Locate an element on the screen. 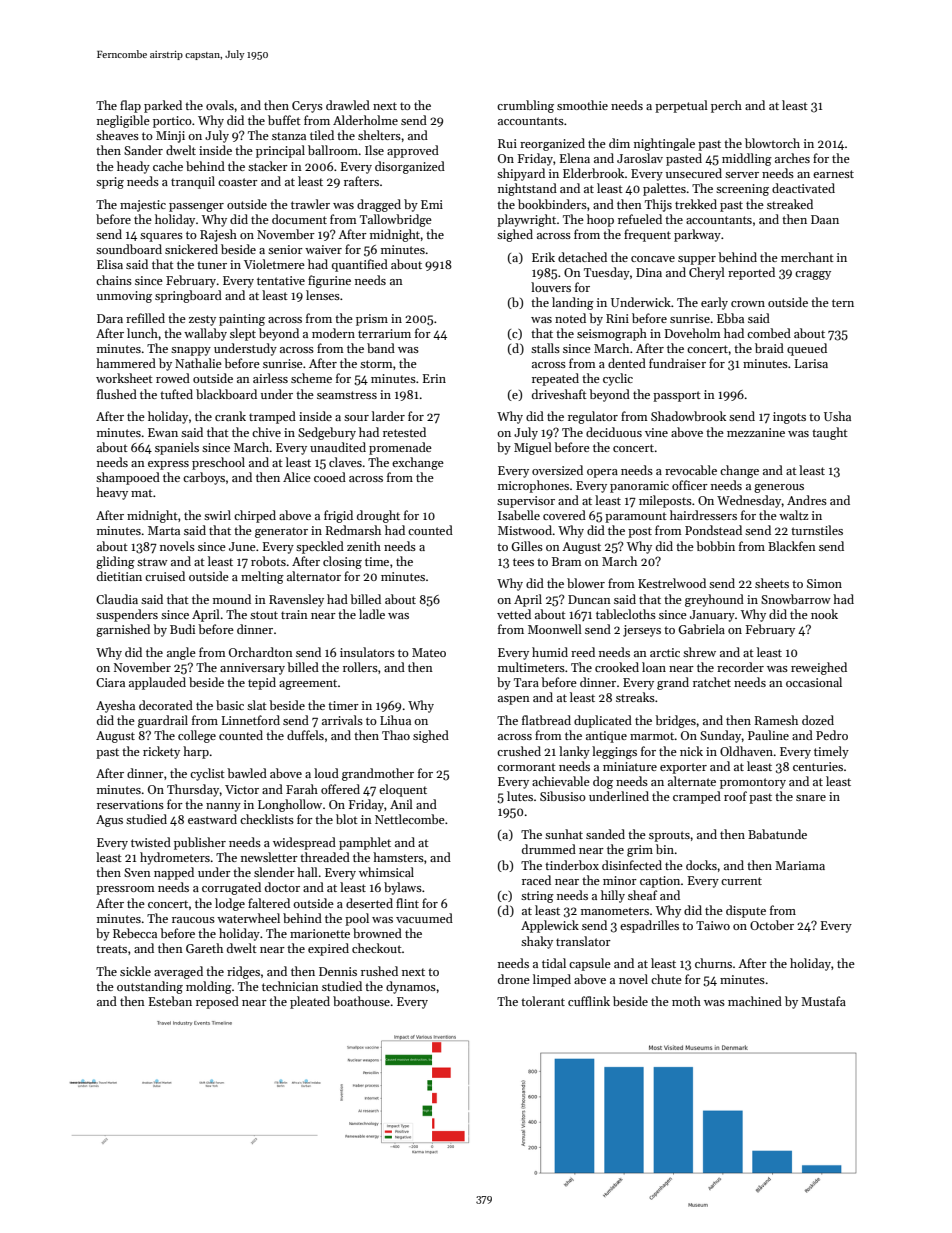 The height and width of the screenshot is (1233, 952). perpetual is located at coordinates (681, 106).
